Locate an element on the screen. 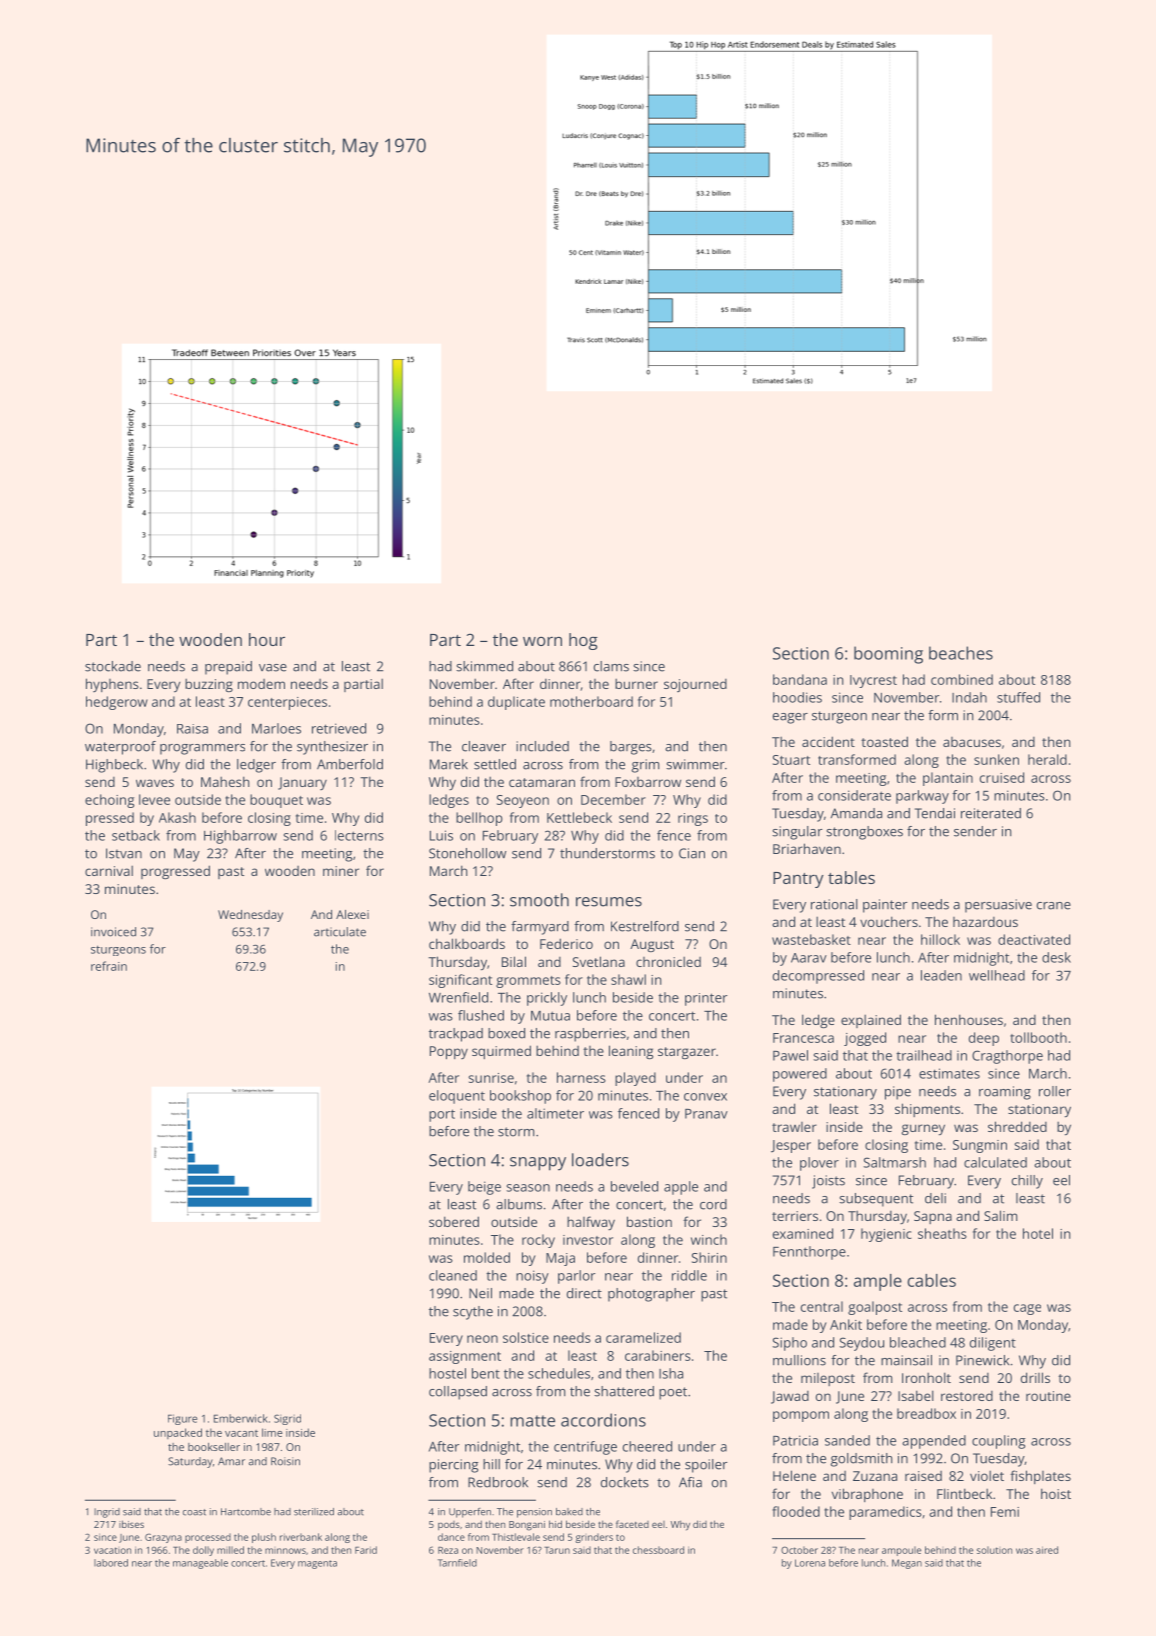 The width and height of the screenshot is (1156, 1636). Figure is located at coordinates (182, 1419).
